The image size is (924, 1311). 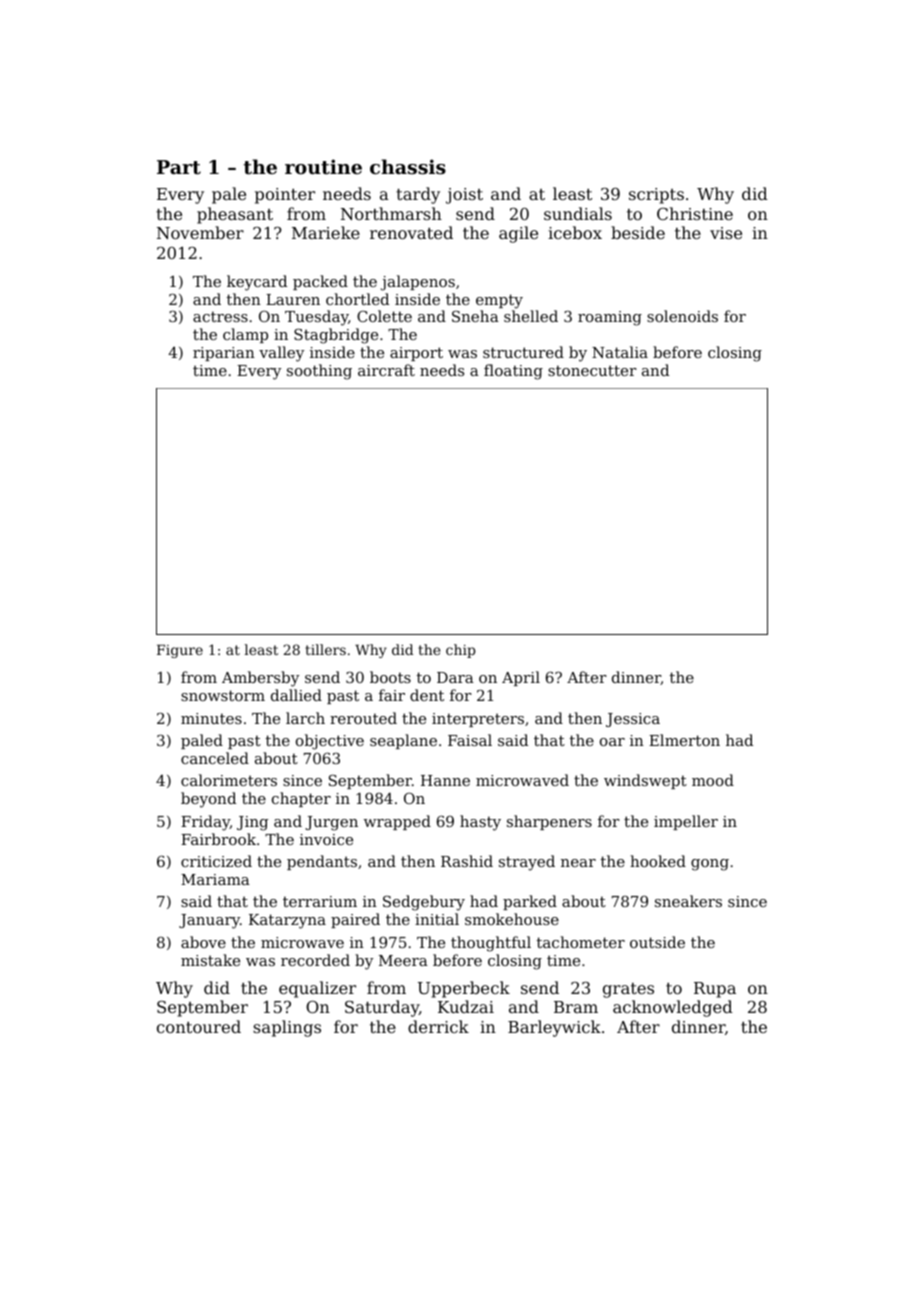 What do you see at coordinates (287, 921) in the screenshot?
I see `Katarzyna` at bounding box center [287, 921].
